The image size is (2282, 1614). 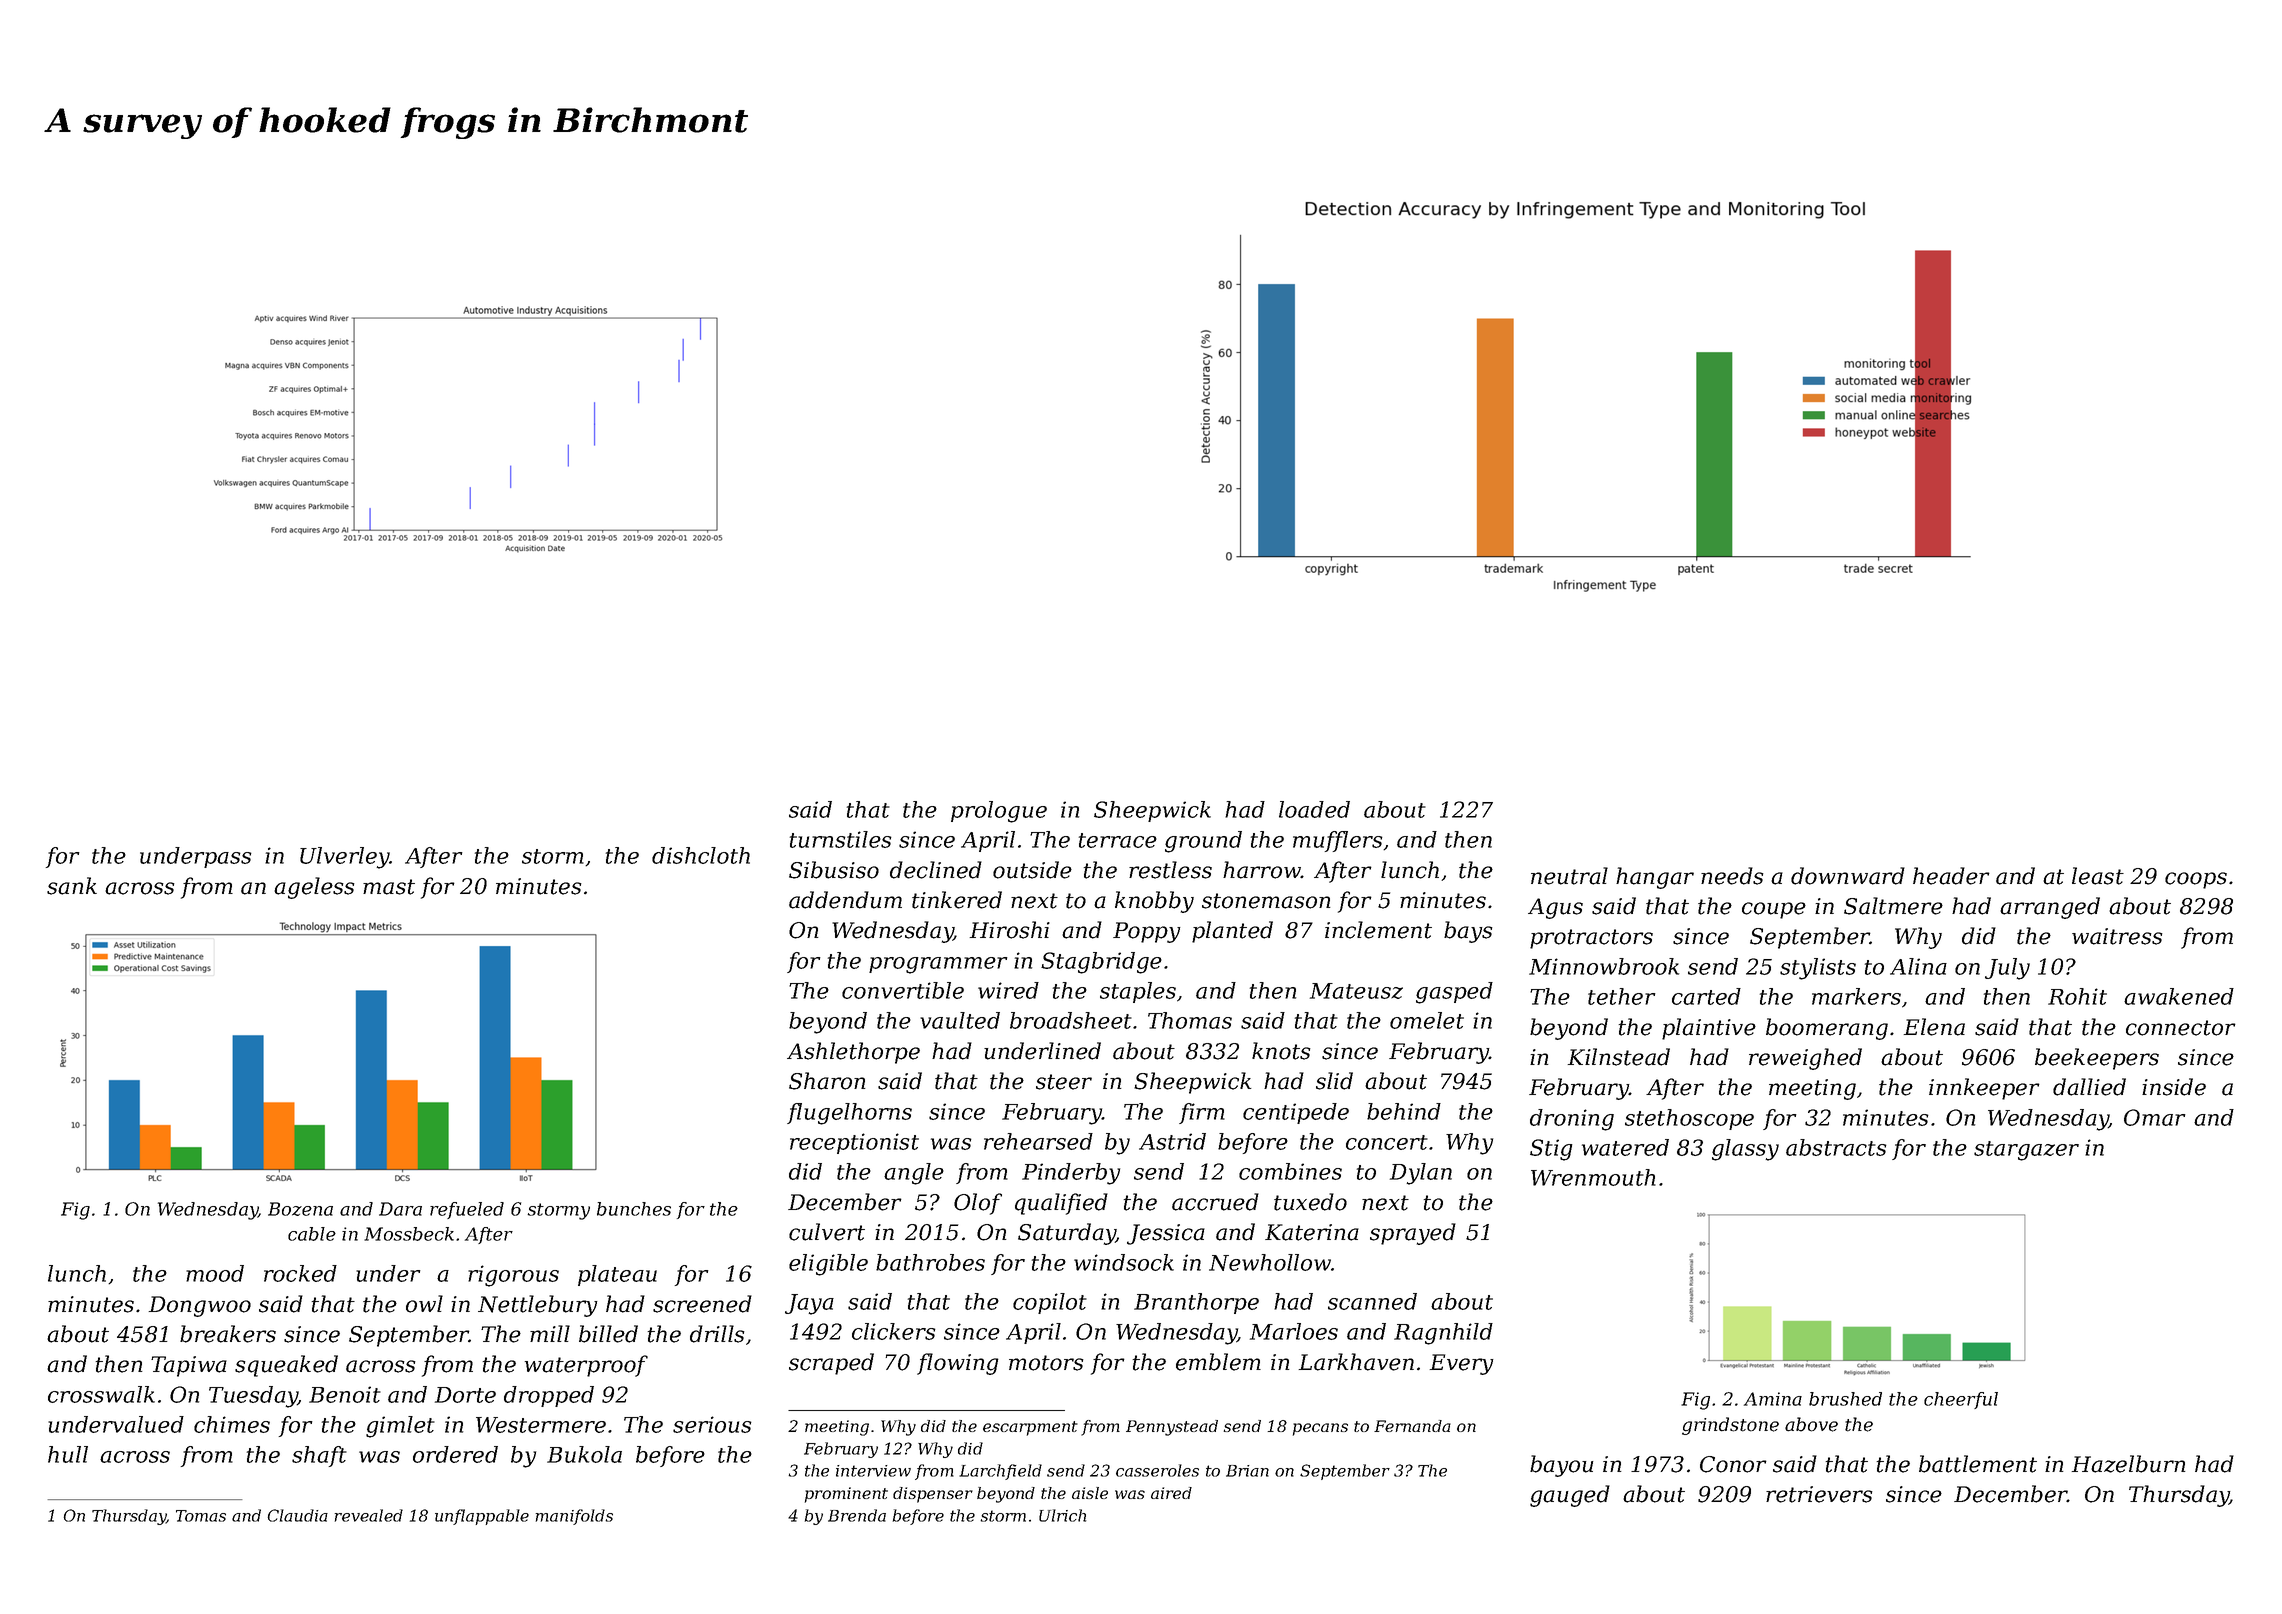 I want to click on dishcloth, so click(x=701, y=855).
